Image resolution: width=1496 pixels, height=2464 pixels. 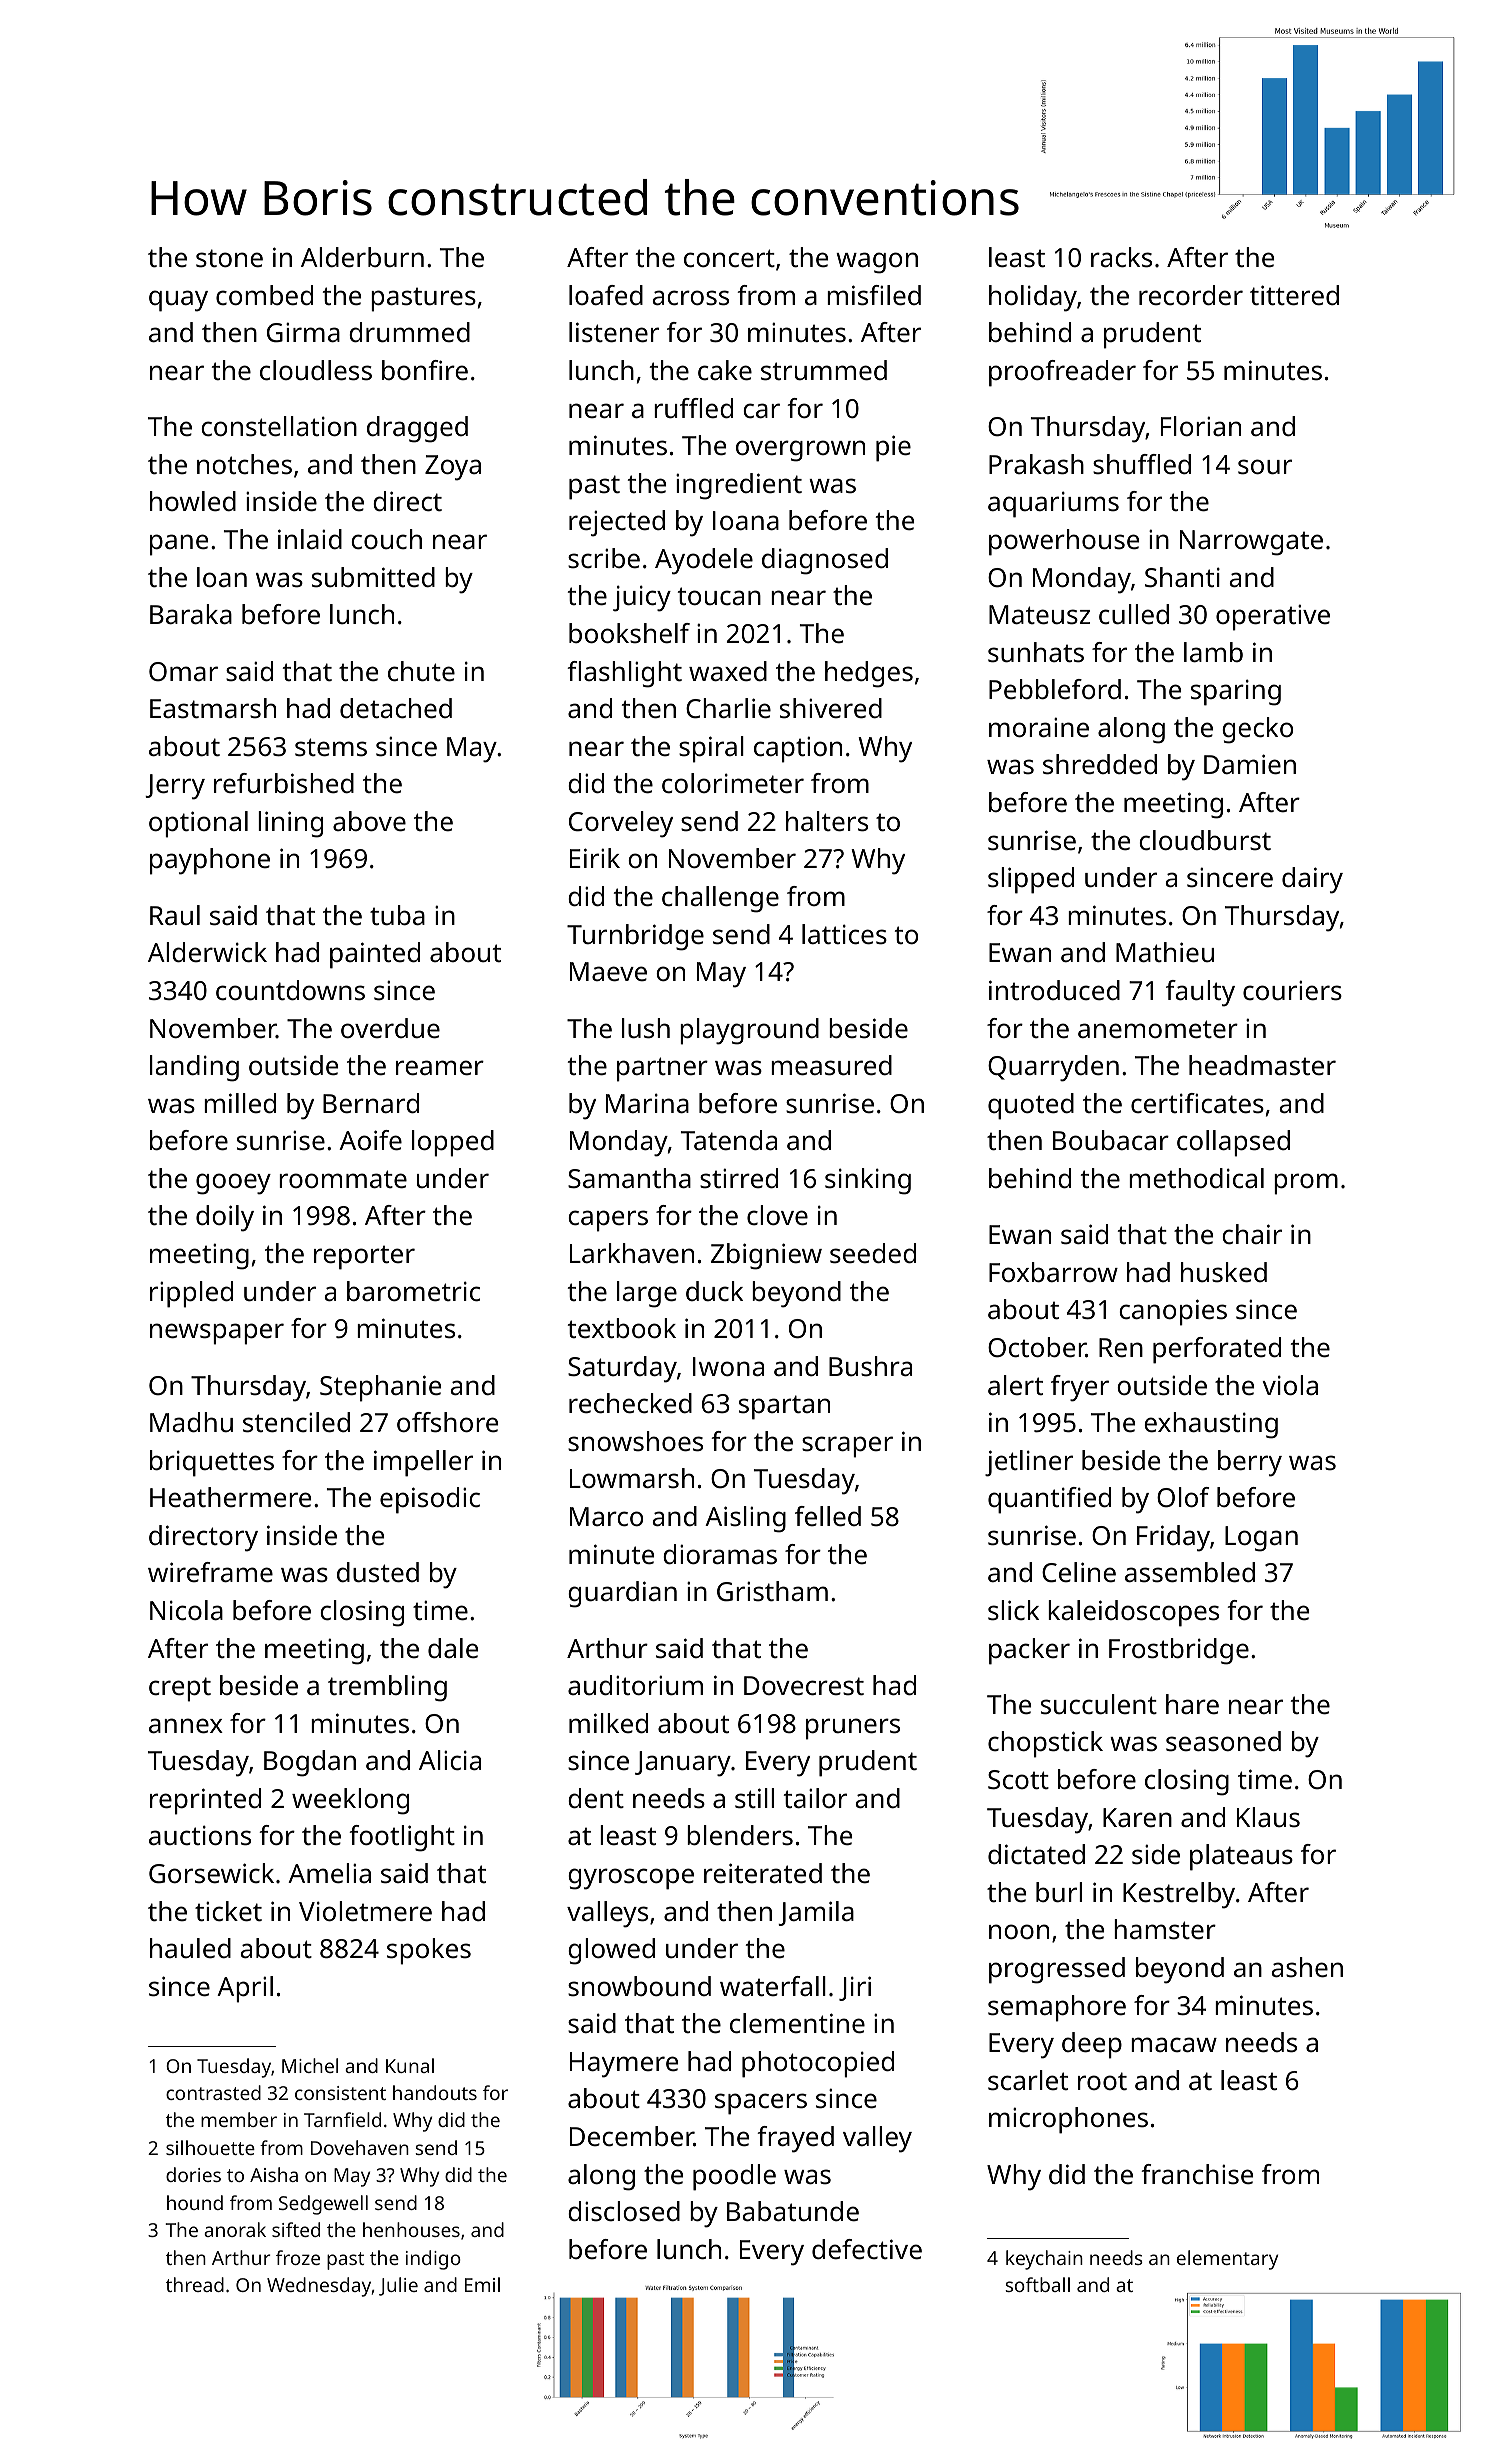 What do you see at coordinates (186, 1610) in the screenshot?
I see `Nicola` at bounding box center [186, 1610].
